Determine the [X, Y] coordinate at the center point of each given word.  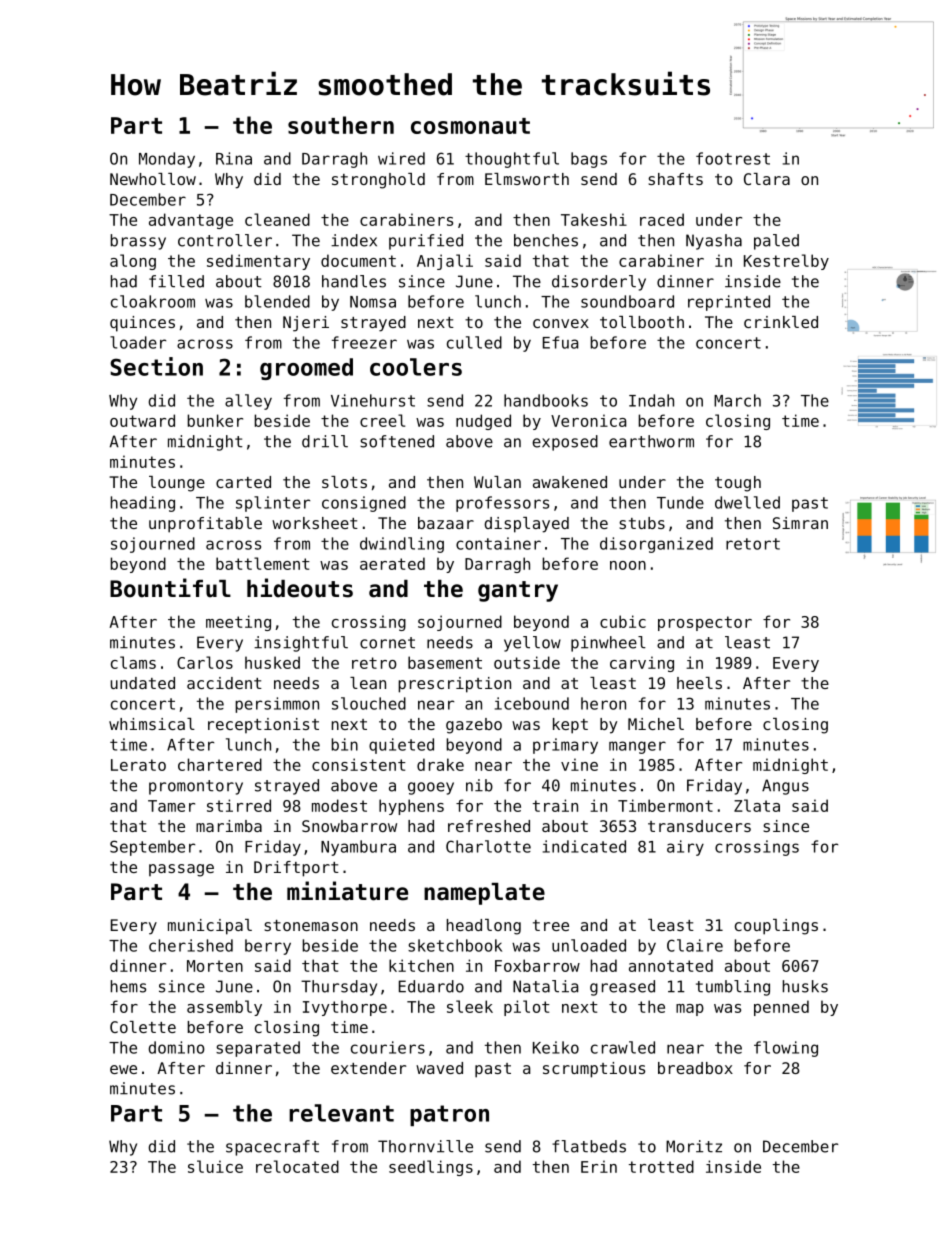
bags [589, 160]
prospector [705, 623]
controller [225, 240]
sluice [215, 1166]
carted [243, 482]
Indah [651, 400]
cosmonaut [470, 126]
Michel [656, 724]
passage [181, 870]
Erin [599, 1166]
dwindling [402, 545]
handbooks [546, 400]
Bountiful [170, 588]
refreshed [489, 826]
